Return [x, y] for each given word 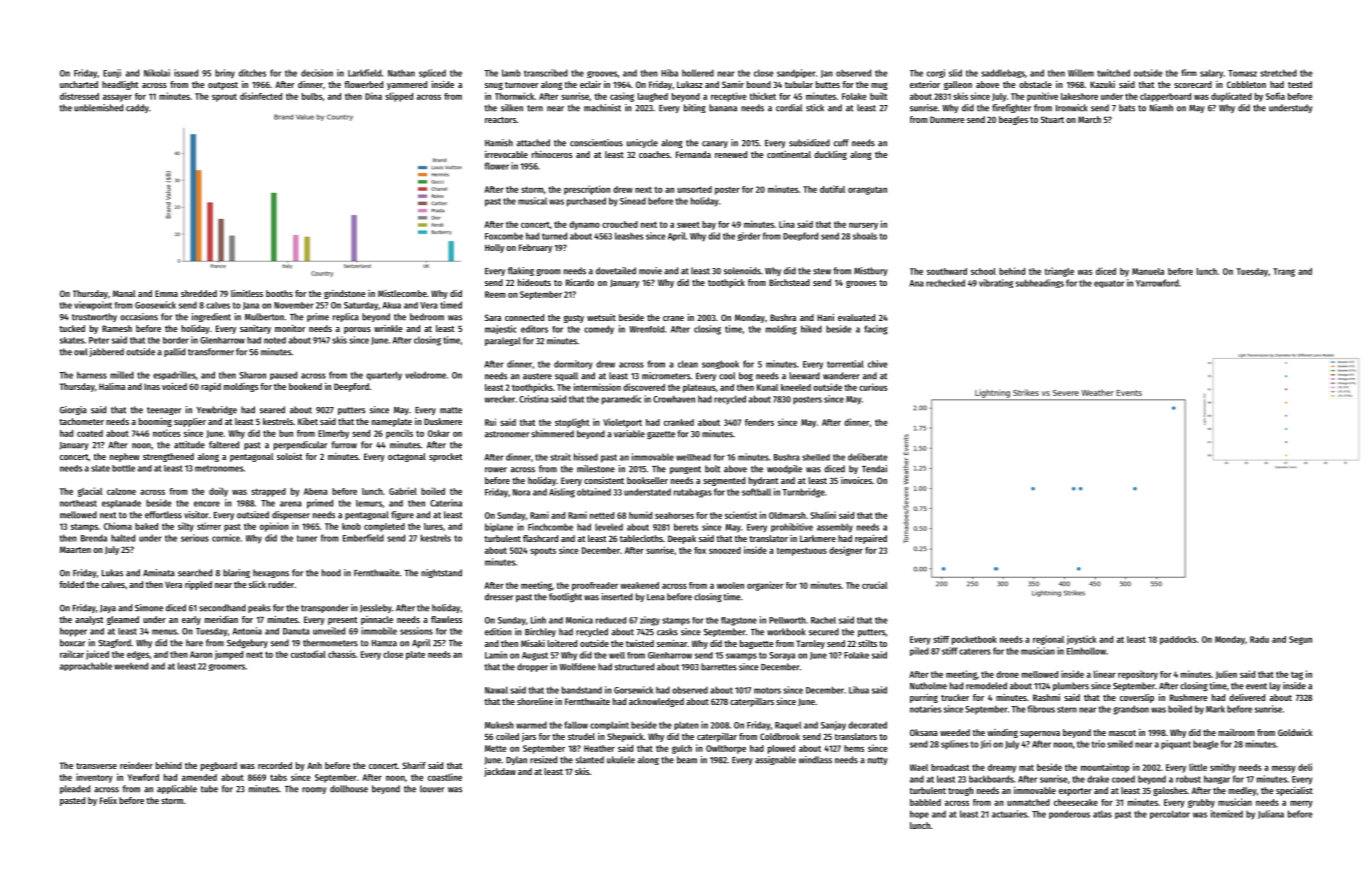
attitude [189, 445]
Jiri [986, 744]
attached [533, 143]
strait [560, 457]
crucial [875, 585]
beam [687, 760]
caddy [137, 108]
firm [1189, 72]
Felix [108, 800]
